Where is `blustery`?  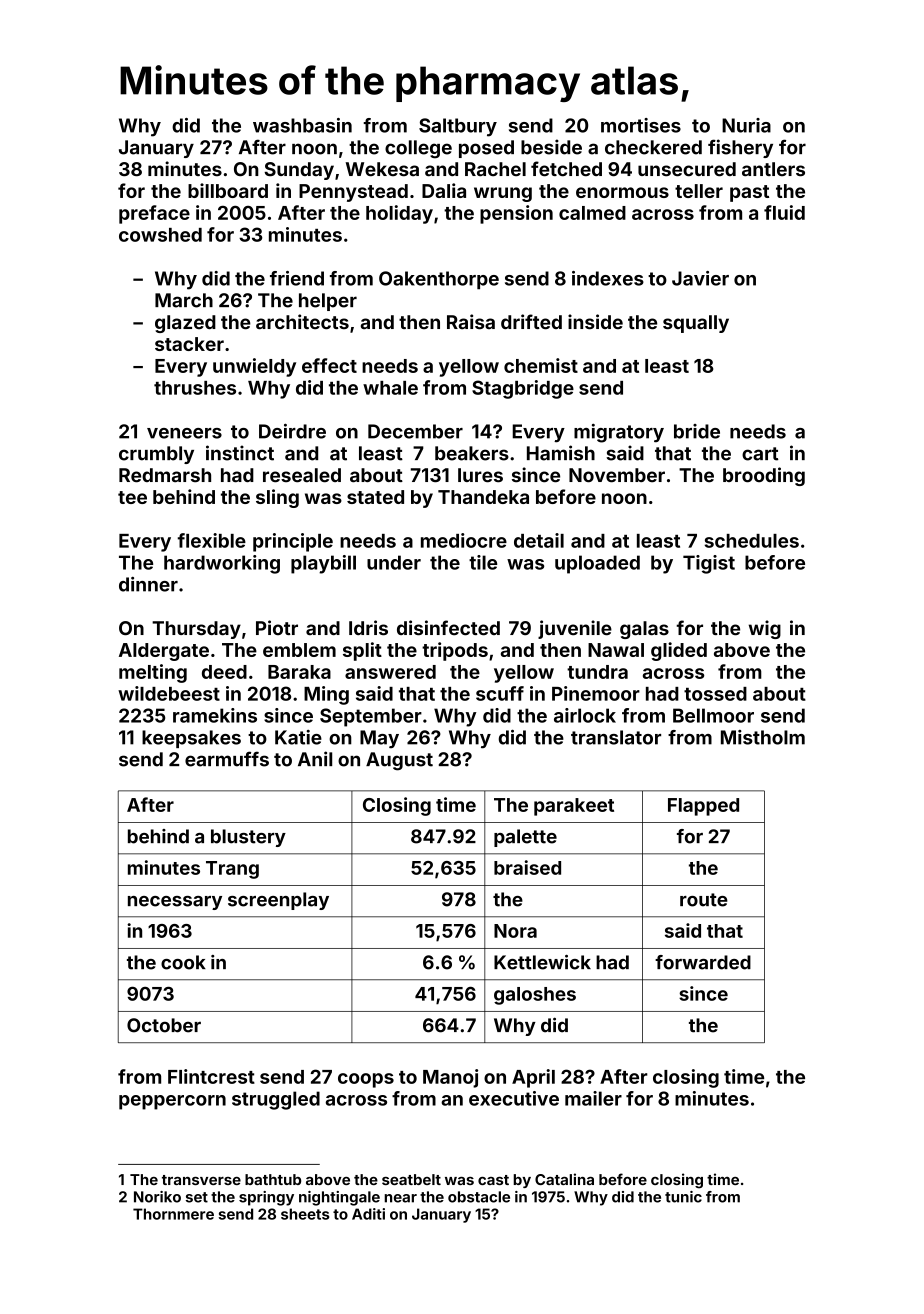
blustery is located at coordinates (248, 838).
